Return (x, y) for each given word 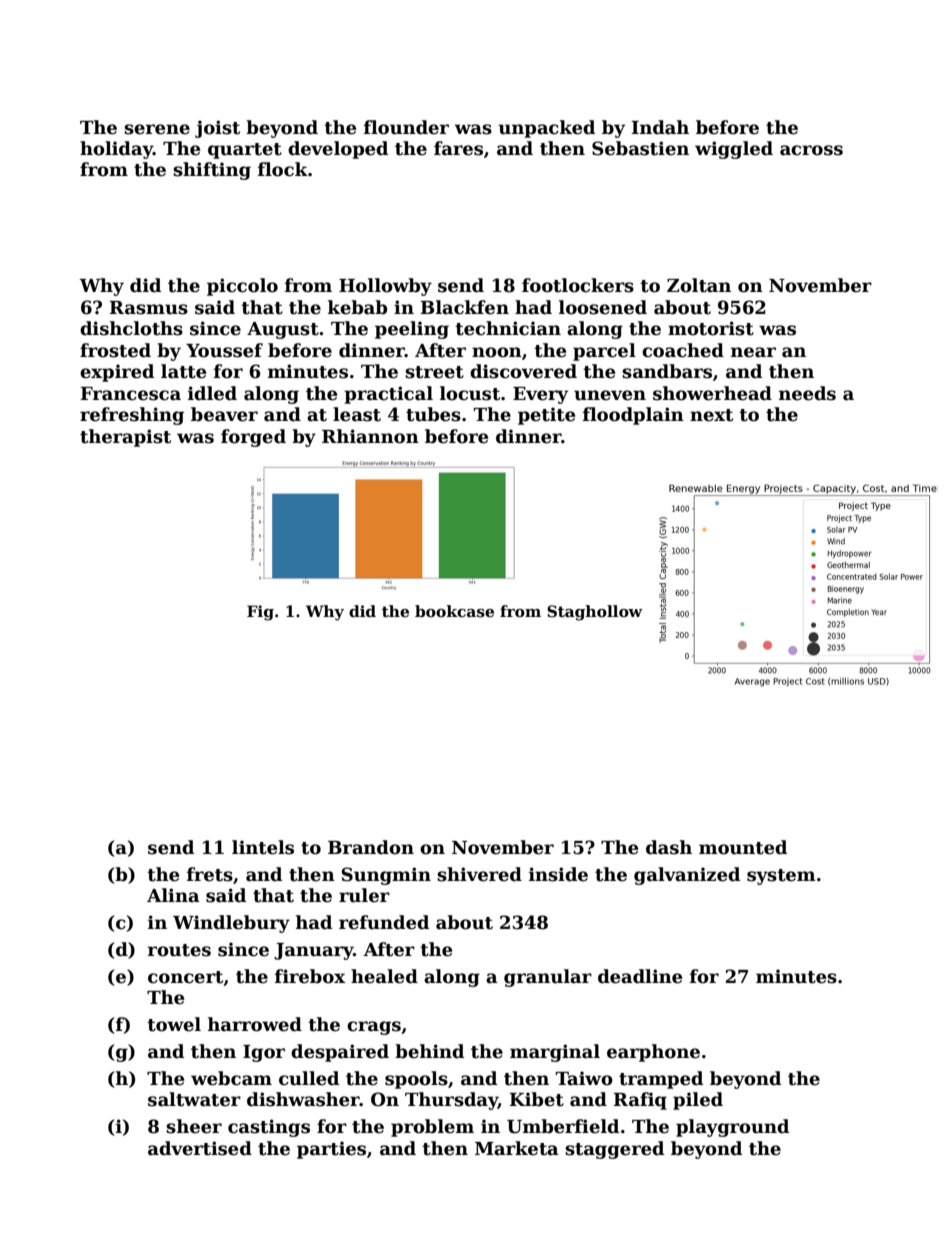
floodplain (633, 416)
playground (732, 1128)
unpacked (546, 129)
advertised (200, 1148)
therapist (125, 438)
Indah (660, 127)
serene (157, 129)
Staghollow (595, 613)
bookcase (454, 611)
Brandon (371, 847)
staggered (614, 1150)
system (781, 877)
